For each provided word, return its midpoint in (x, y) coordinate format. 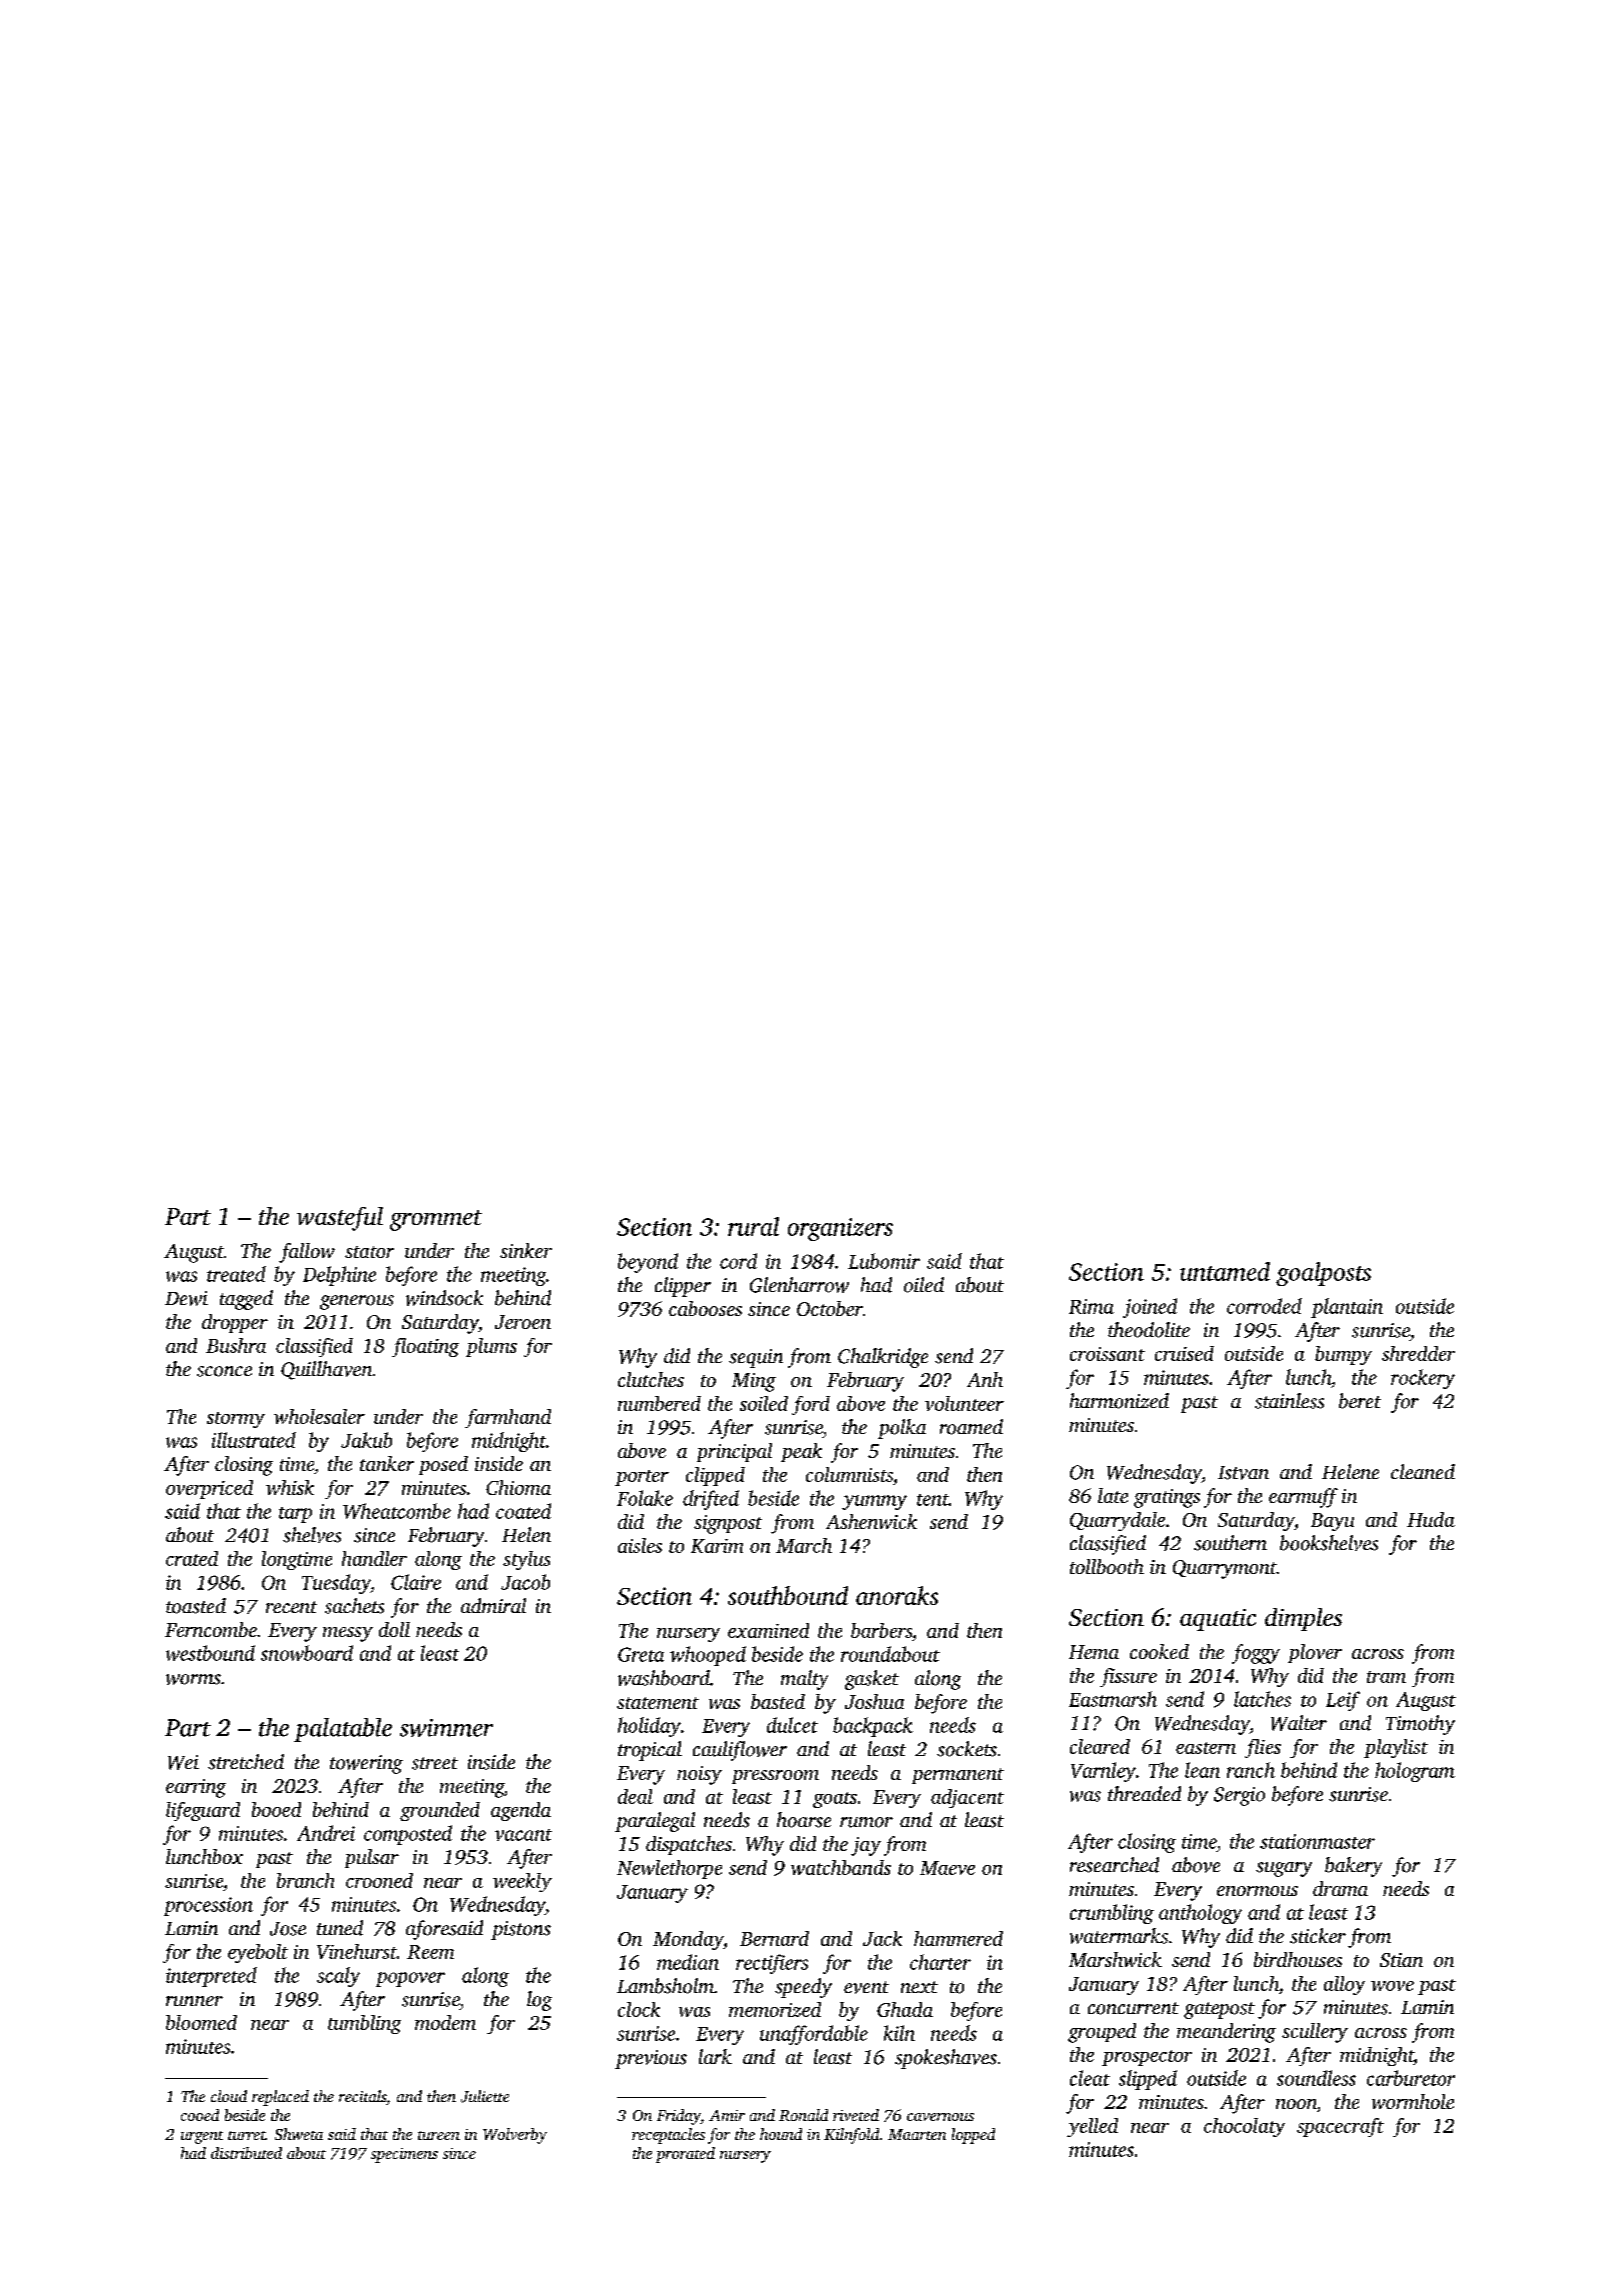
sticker (1318, 1936)
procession (208, 1906)
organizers (840, 1229)
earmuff (1303, 1498)
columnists (849, 1474)
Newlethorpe (669, 1869)
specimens (404, 2155)
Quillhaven (326, 1370)
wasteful (340, 1219)
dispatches (689, 1845)
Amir (727, 2115)
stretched (246, 1762)
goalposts (1323, 1274)
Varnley (1103, 1772)
